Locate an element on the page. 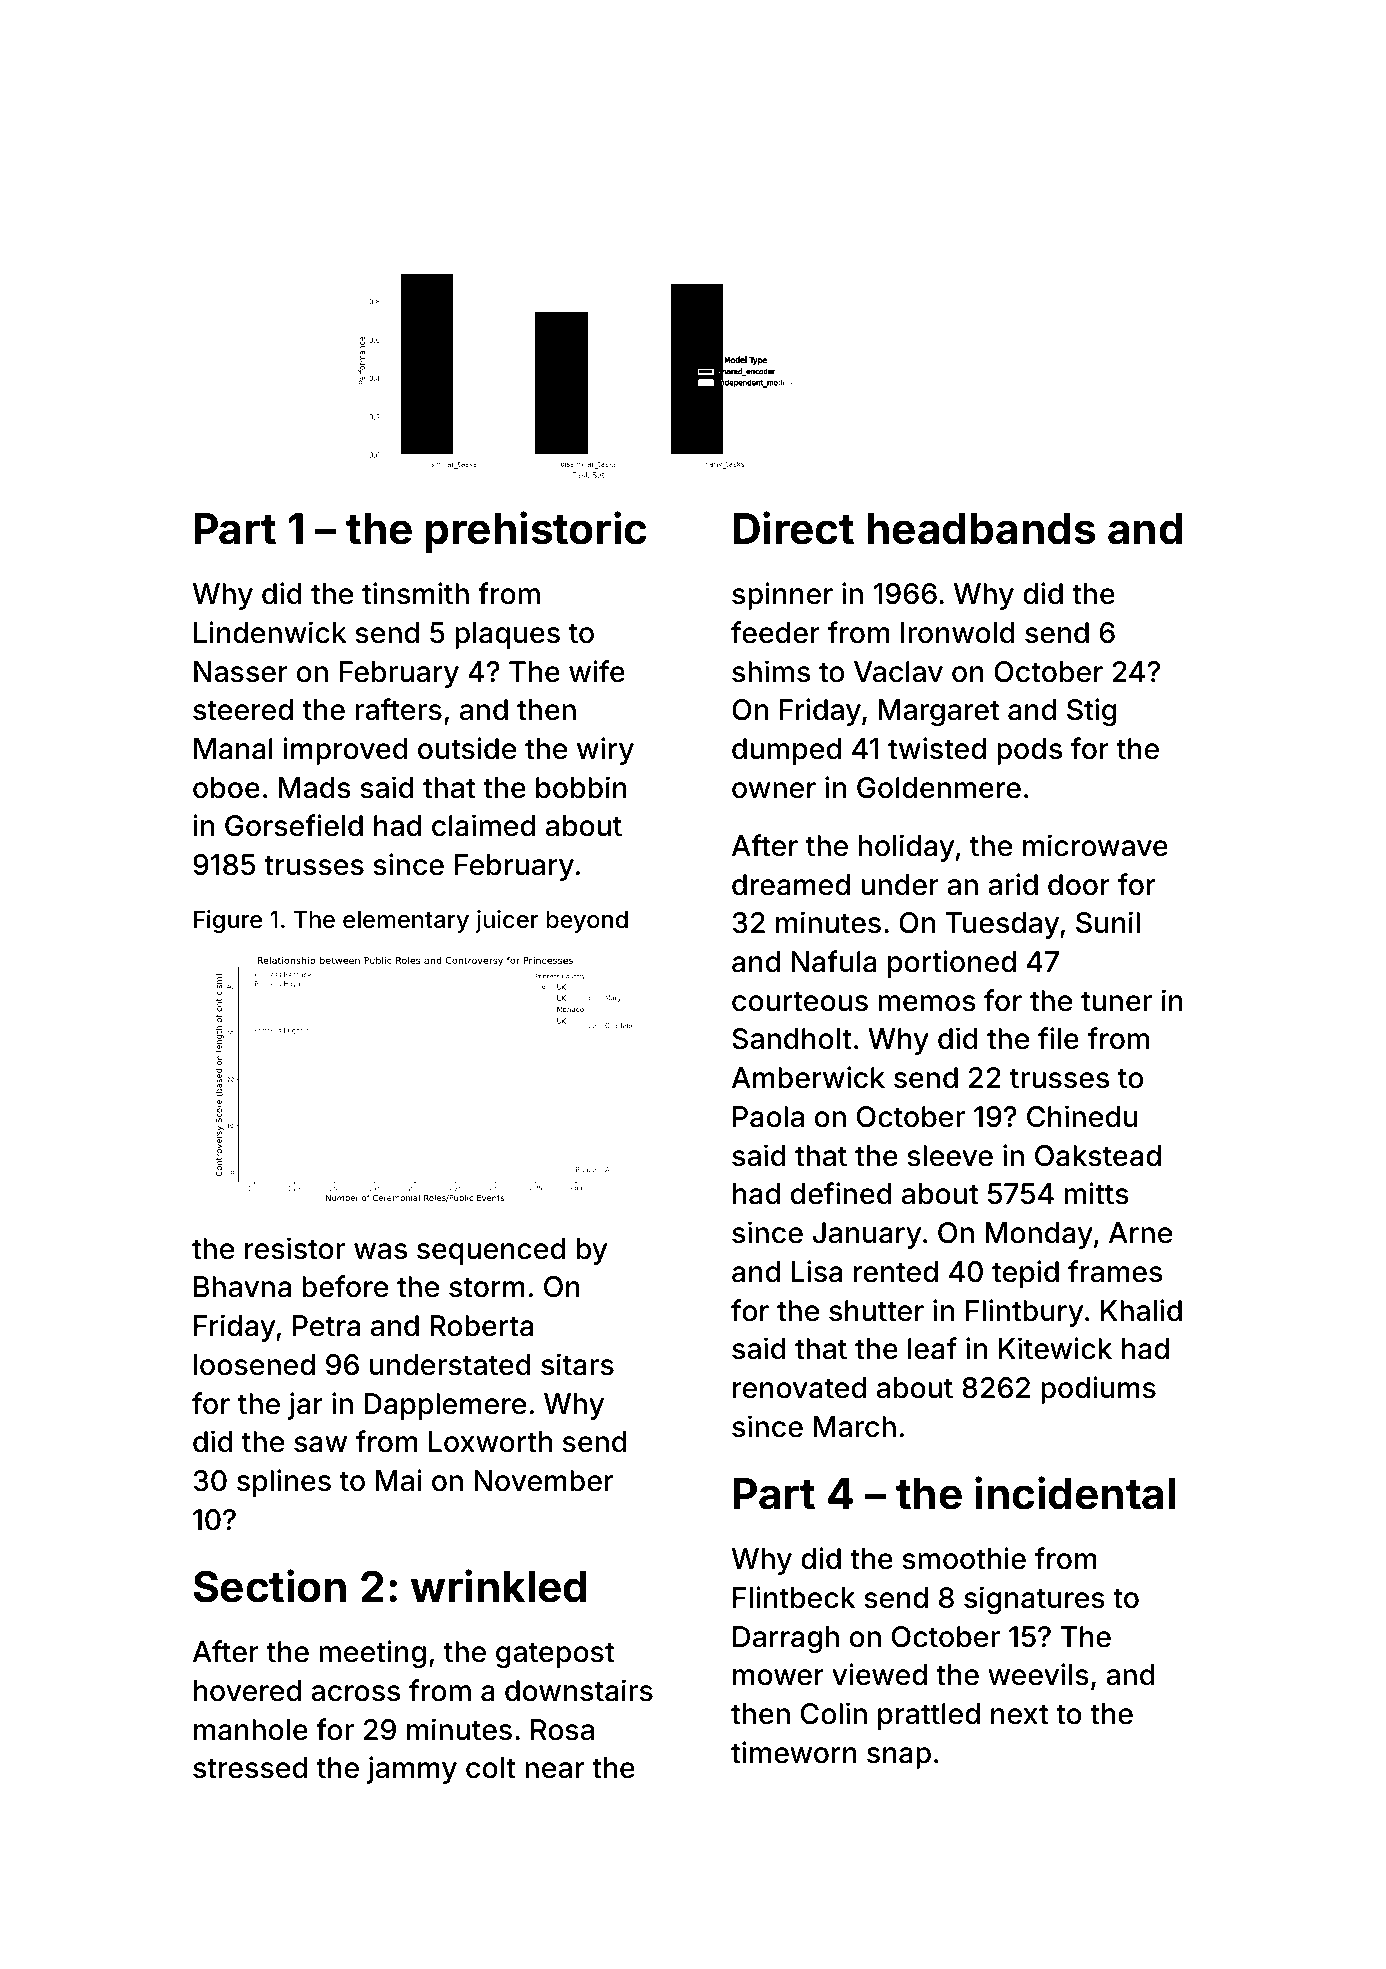  Direct is located at coordinates (794, 528).
